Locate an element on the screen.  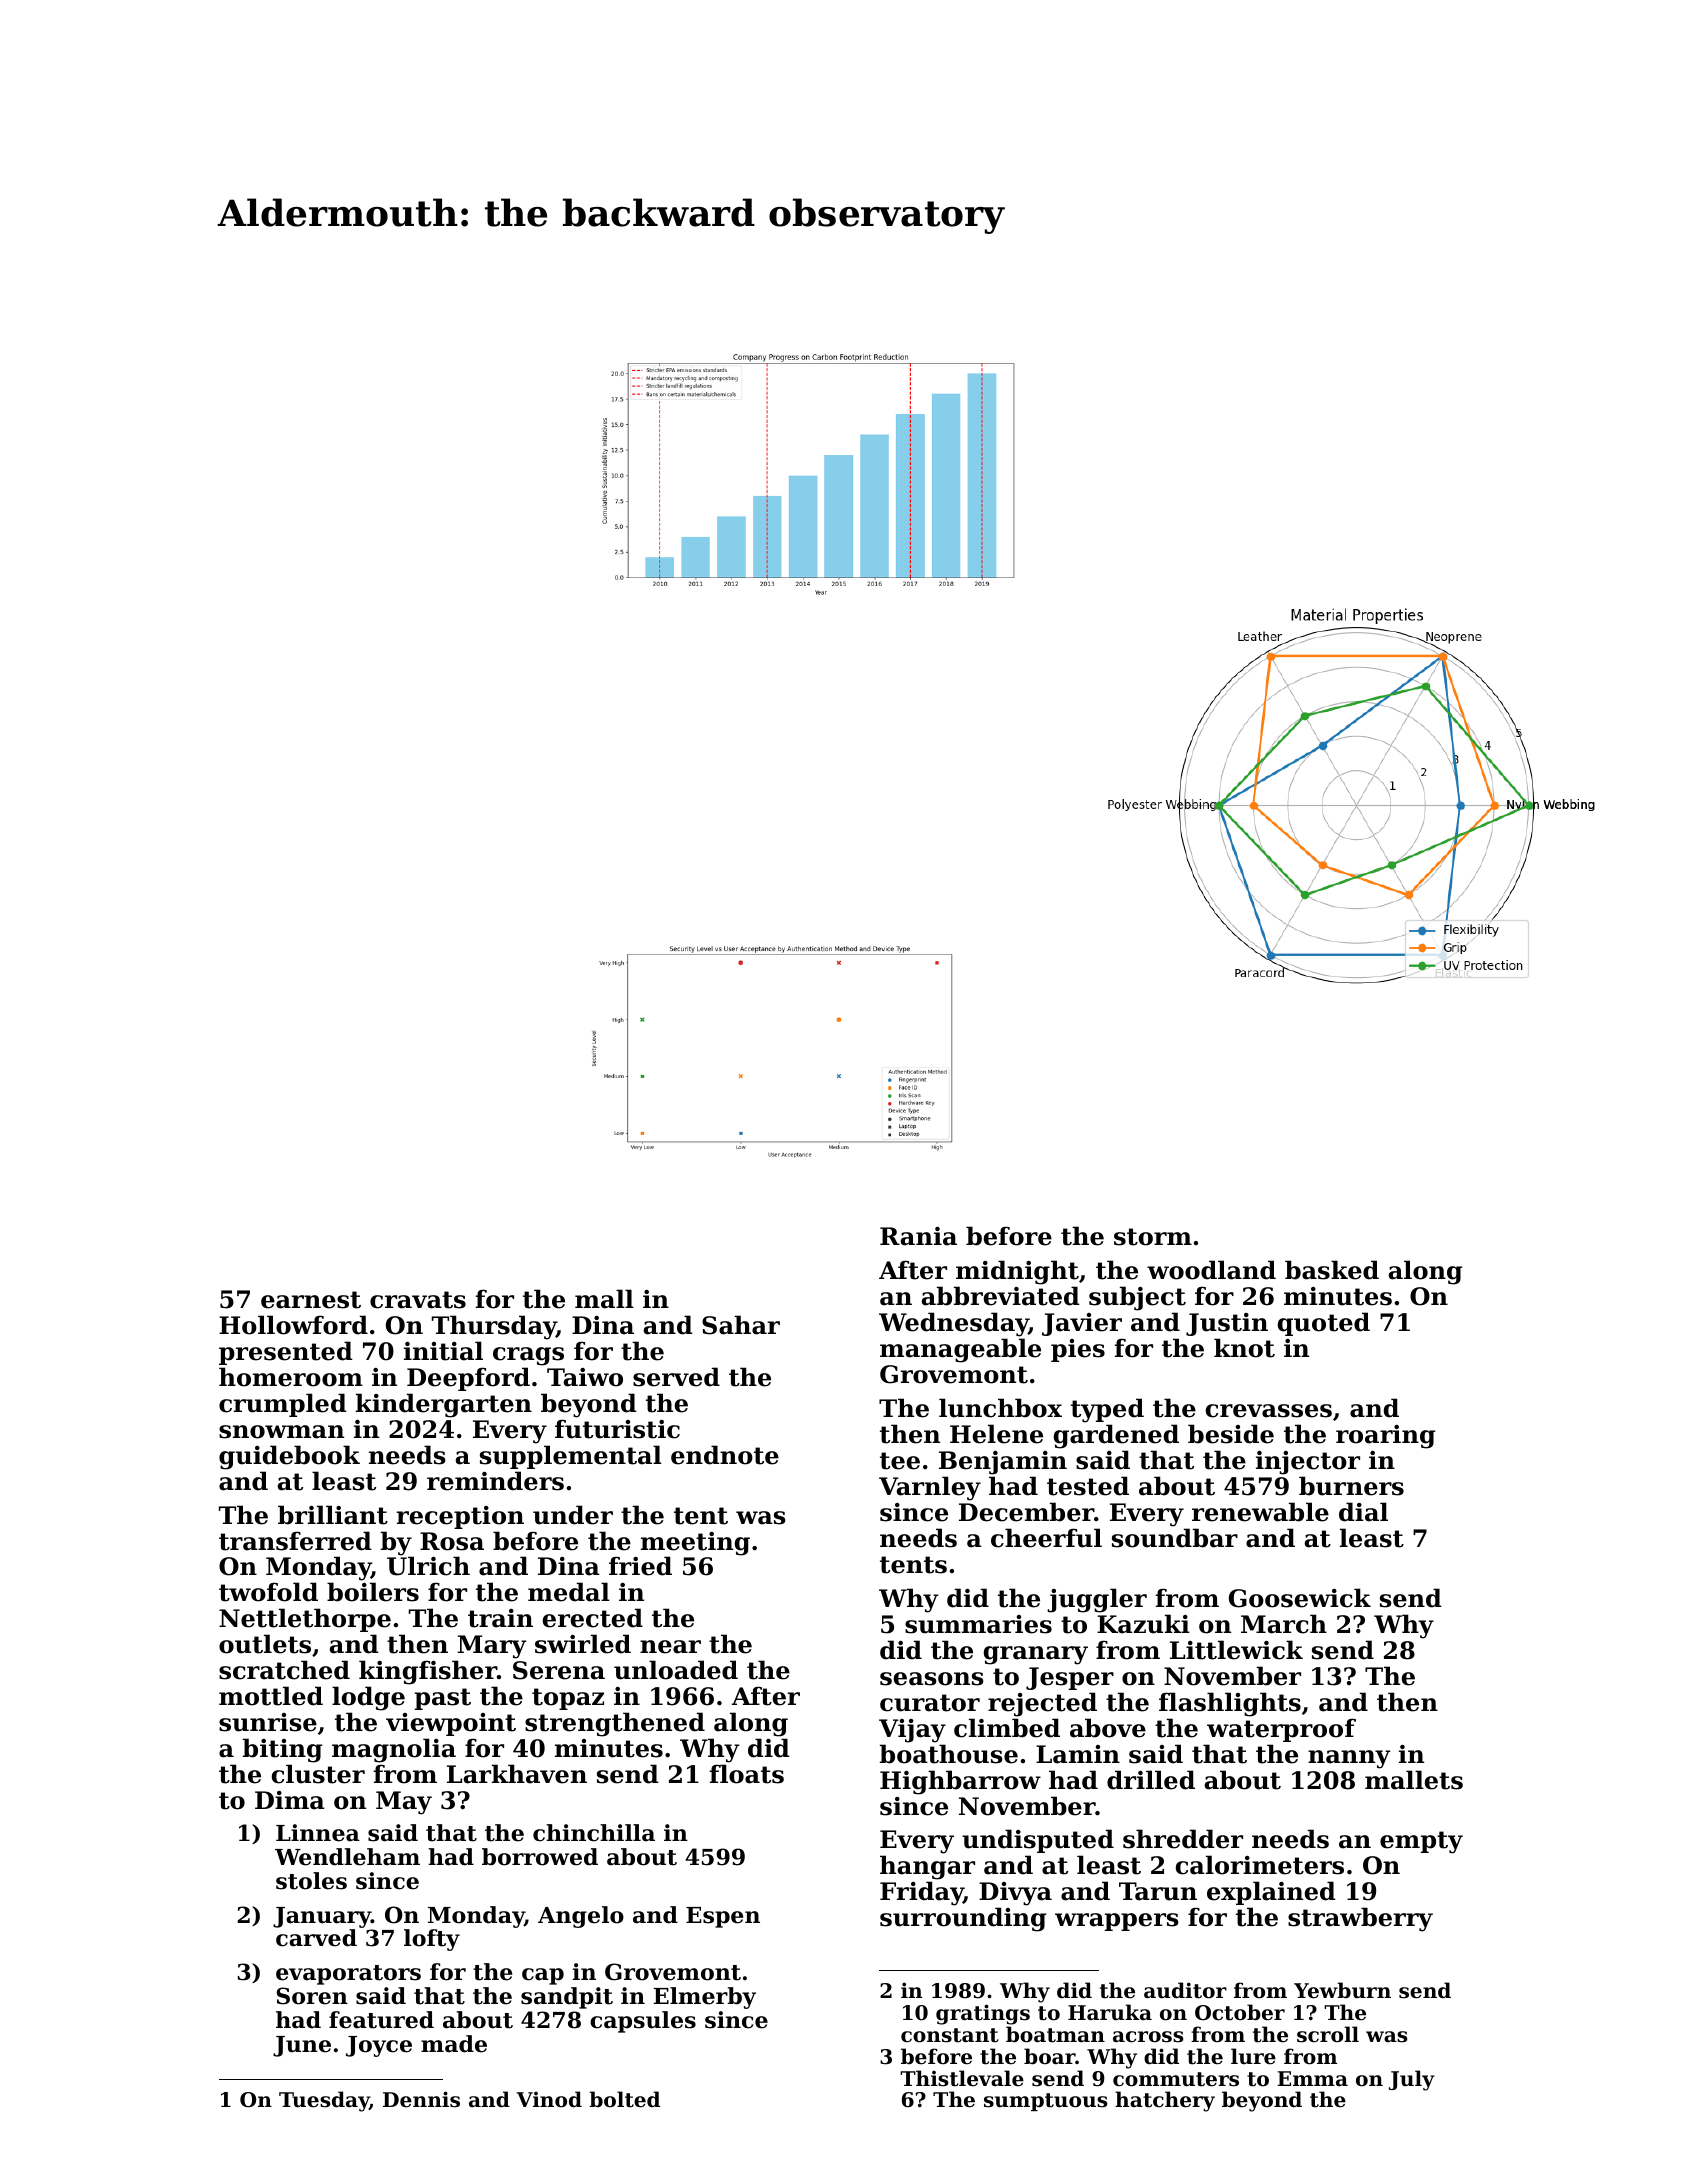
cravats is located at coordinates (418, 1300).
